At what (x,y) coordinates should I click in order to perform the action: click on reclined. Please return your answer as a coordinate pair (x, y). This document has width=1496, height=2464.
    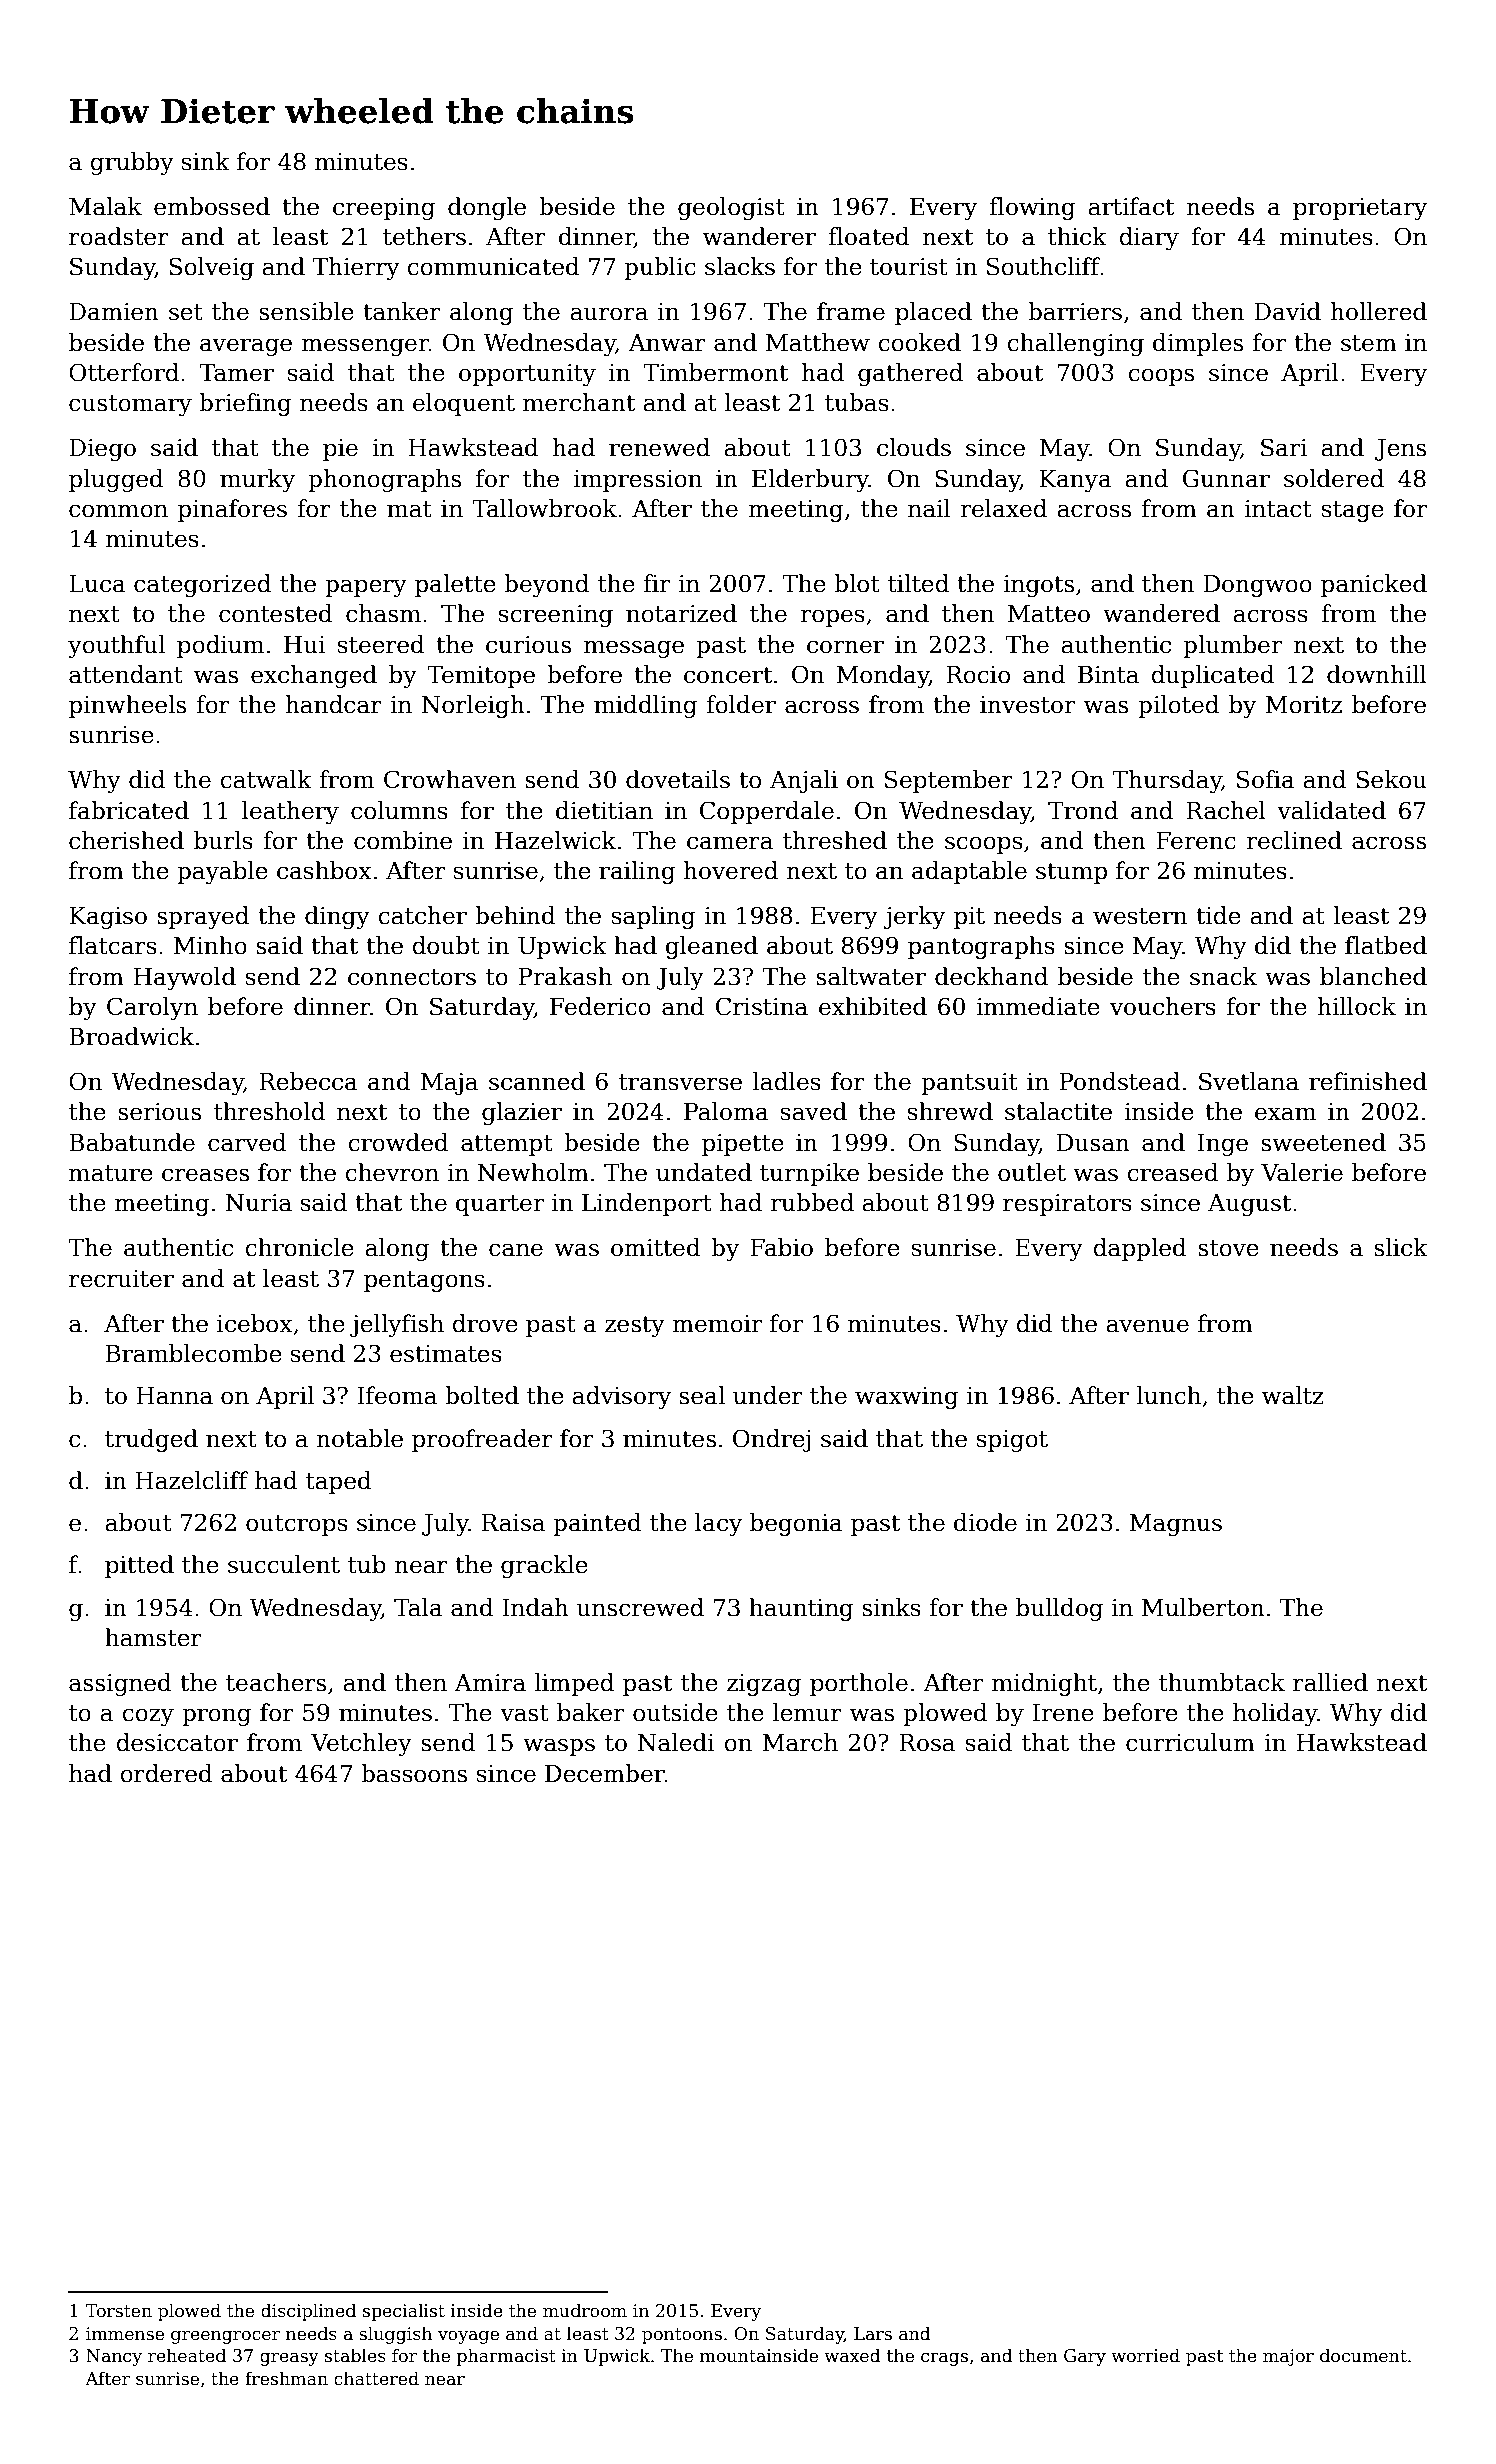
    Looking at the image, I should click on (1294, 840).
